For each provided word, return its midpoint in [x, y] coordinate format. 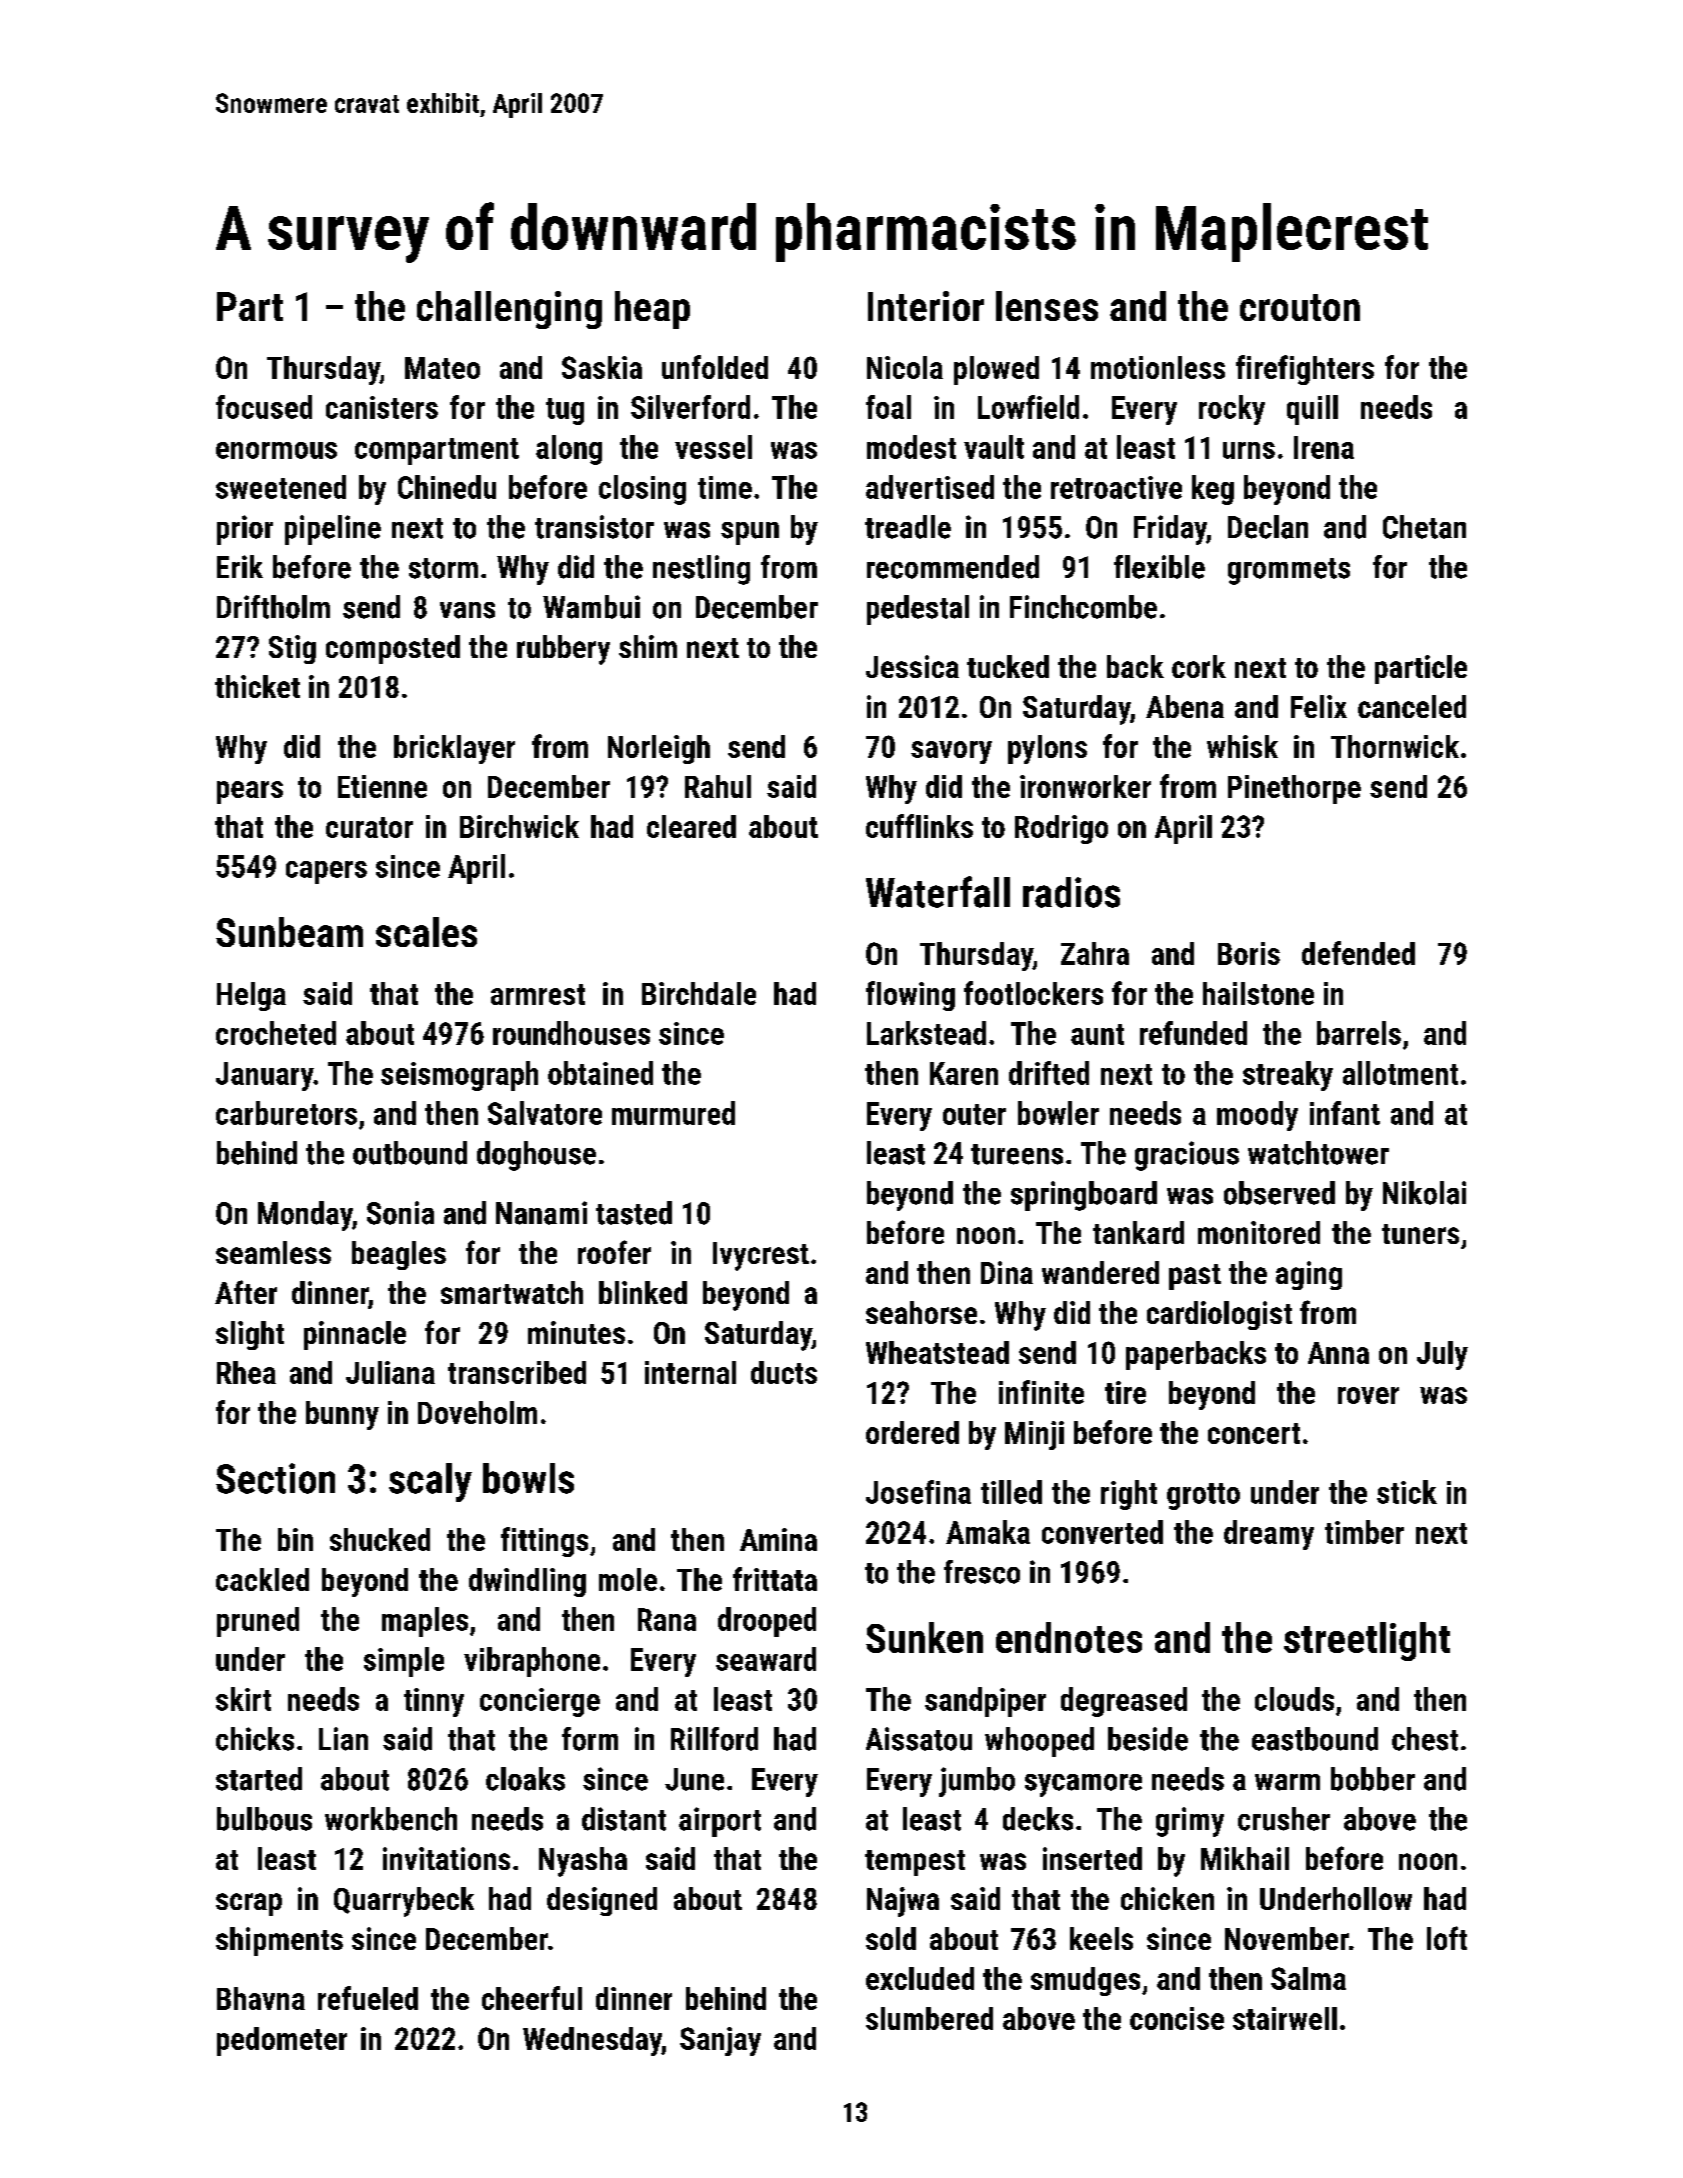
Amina [778, 1539]
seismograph [459, 1076]
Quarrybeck [404, 1902]
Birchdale [699, 993]
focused [264, 407]
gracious [1187, 1156]
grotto [1203, 1496]
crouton [1300, 307]
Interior [926, 306]
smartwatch [512, 1292]
